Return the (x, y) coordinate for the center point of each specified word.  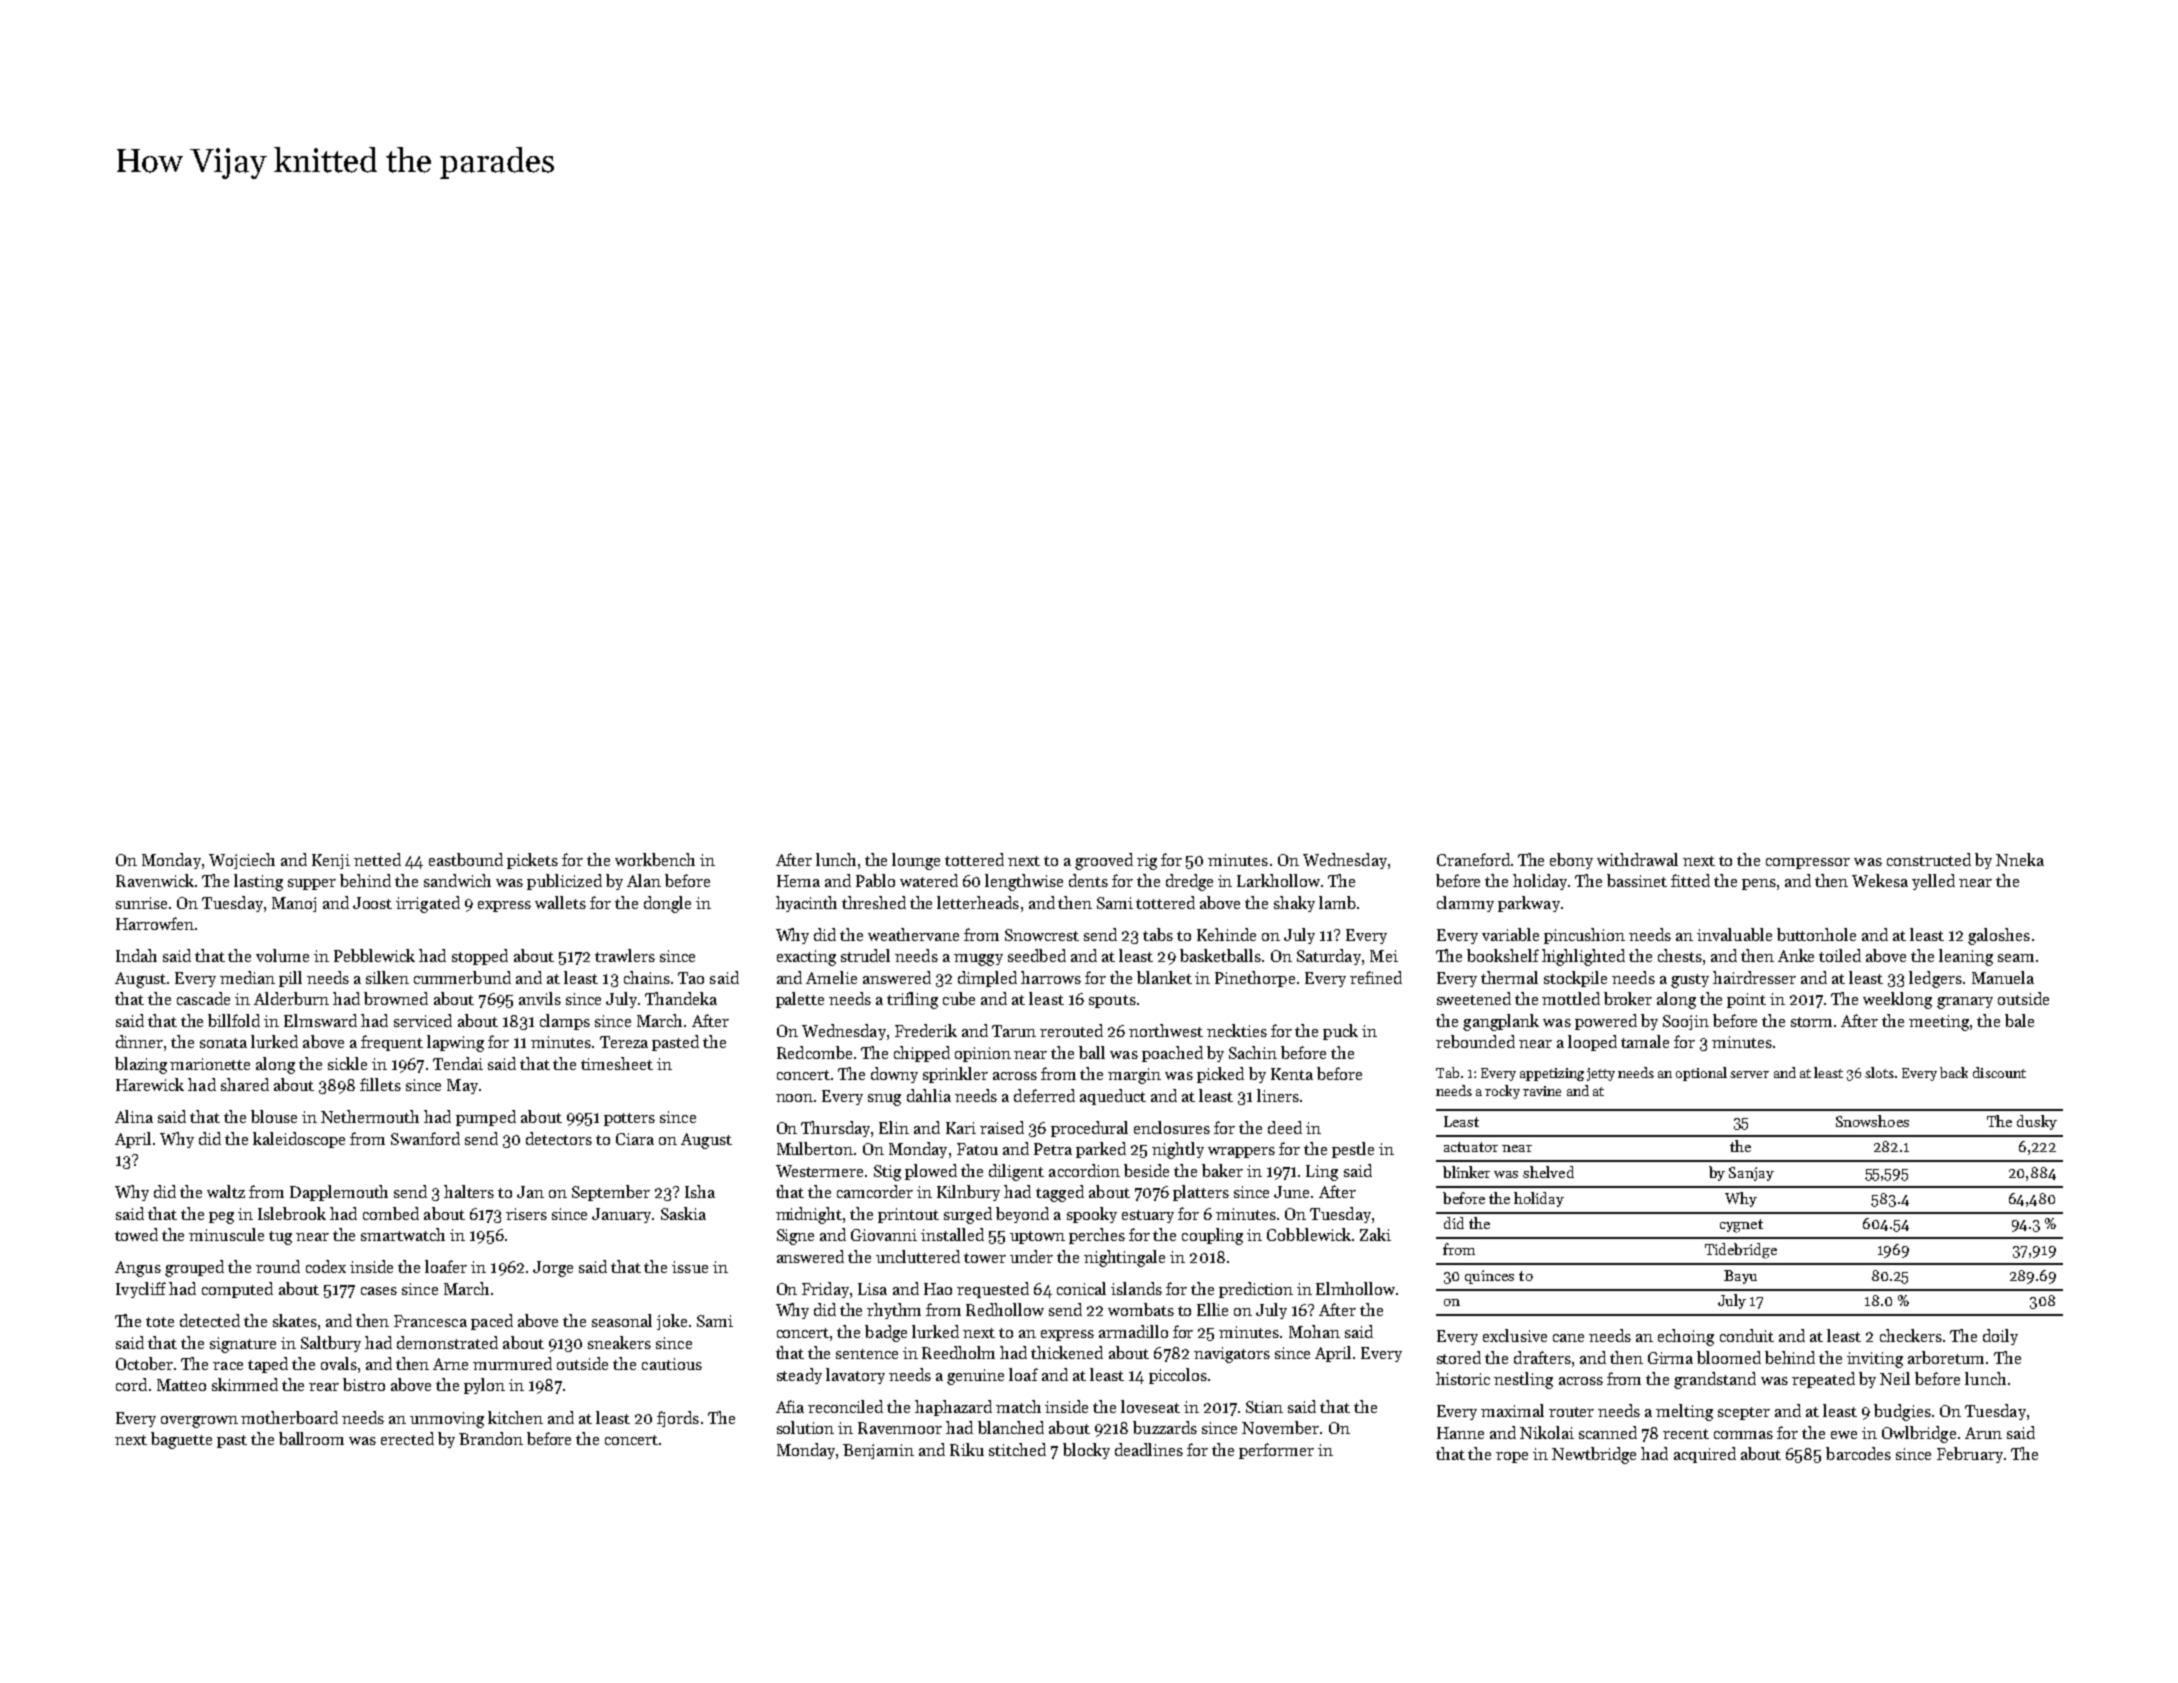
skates (295, 1320)
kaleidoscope (299, 1140)
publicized (564, 882)
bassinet (1637, 880)
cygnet (1741, 1226)
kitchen (515, 1417)
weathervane (913, 934)
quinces (1489, 1277)
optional (1701, 1074)
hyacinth (806, 904)
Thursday (835, 1129)
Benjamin (878, 1451)
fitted (1690, 880)
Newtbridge (1594, 1455)
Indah (136, 955)
